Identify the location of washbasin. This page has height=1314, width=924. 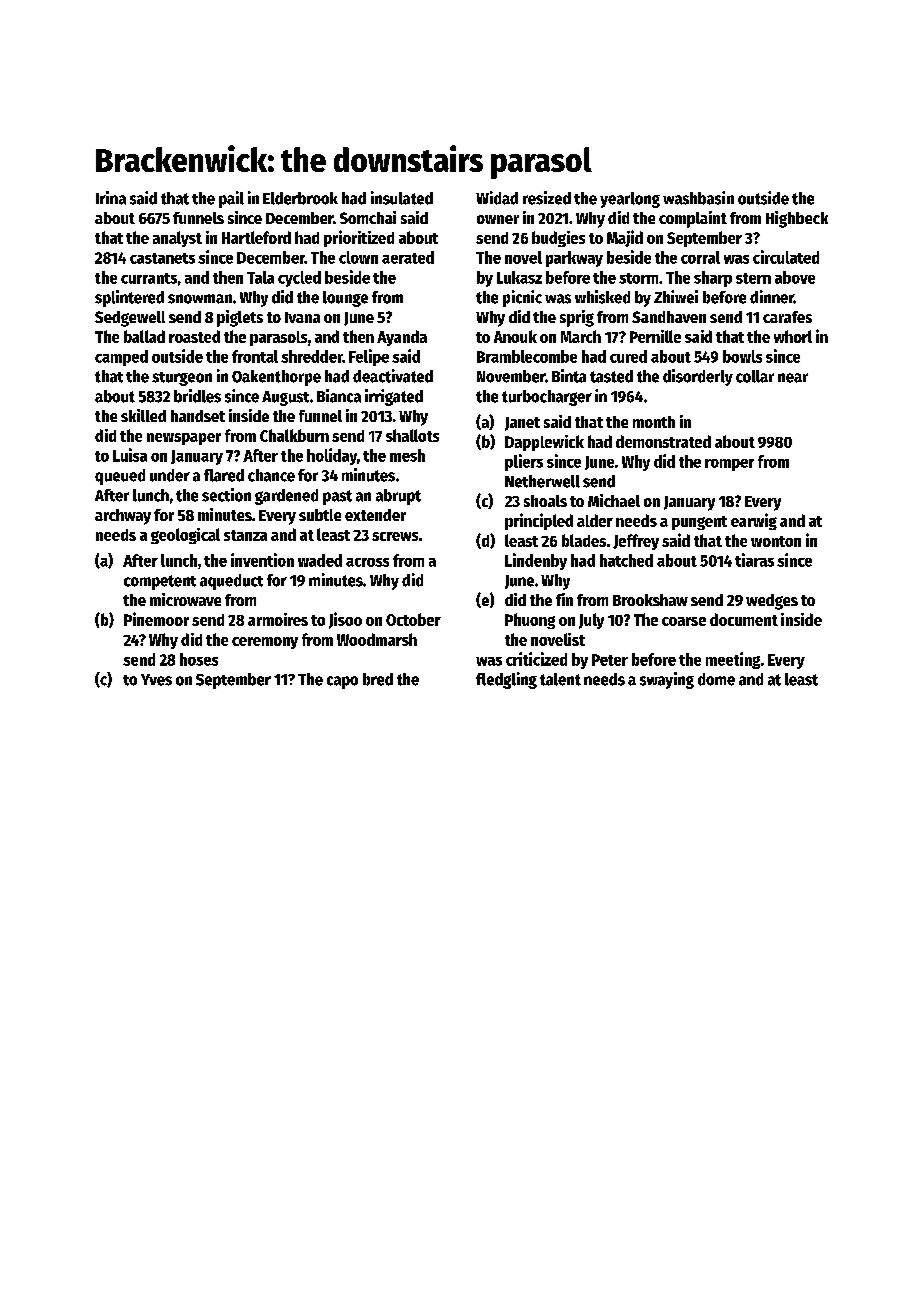
(698, 198).
